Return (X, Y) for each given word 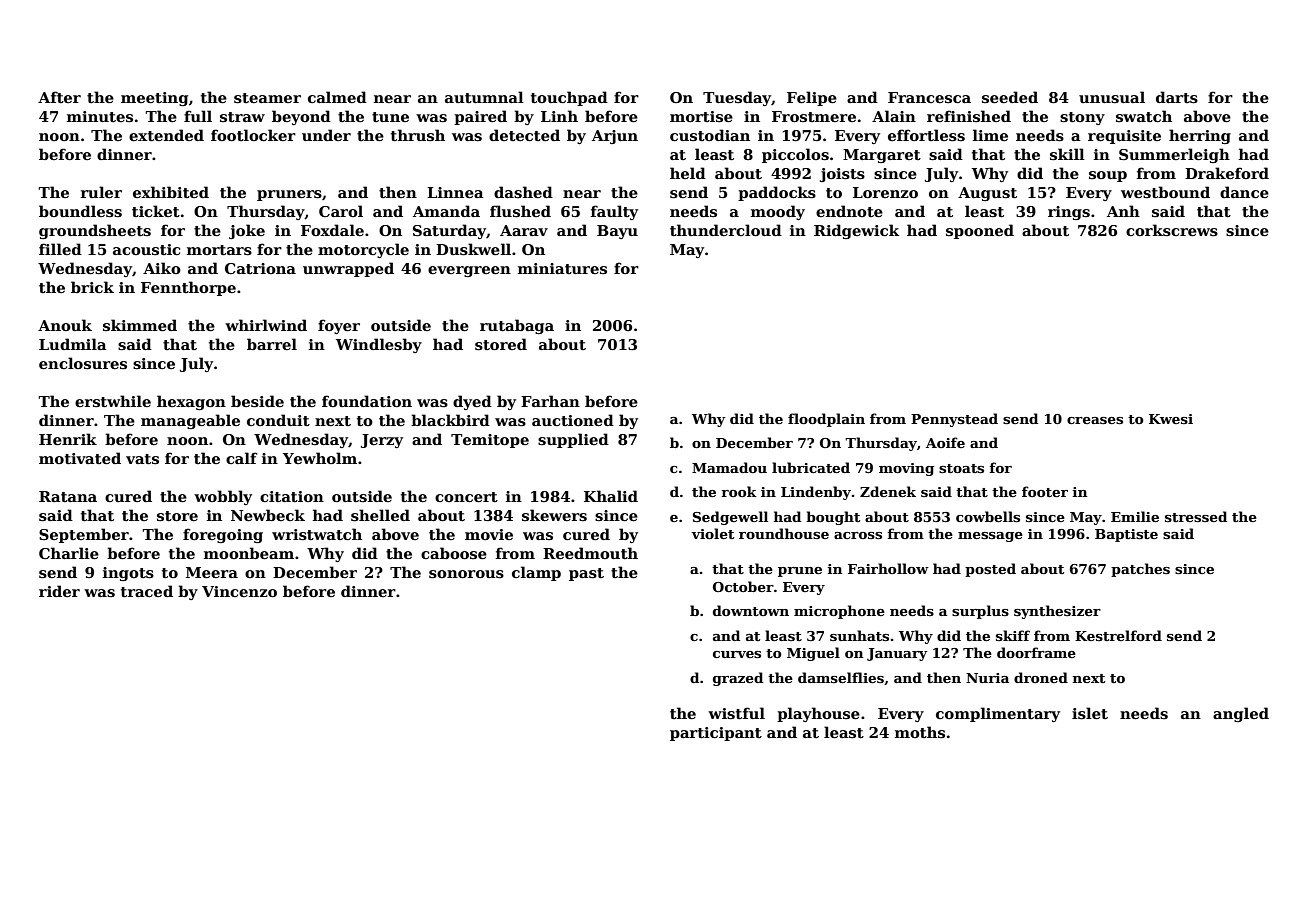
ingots (128, 574)
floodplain (826, 420)
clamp (536, 573)
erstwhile (113, 401)
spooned (980, 231)
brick (92, 287)
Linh (559, 116)
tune (390, 117)
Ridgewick (856, 231)
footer (1045, 491)
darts (1177, 97)
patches (1140, 570)
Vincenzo (239, 591)
